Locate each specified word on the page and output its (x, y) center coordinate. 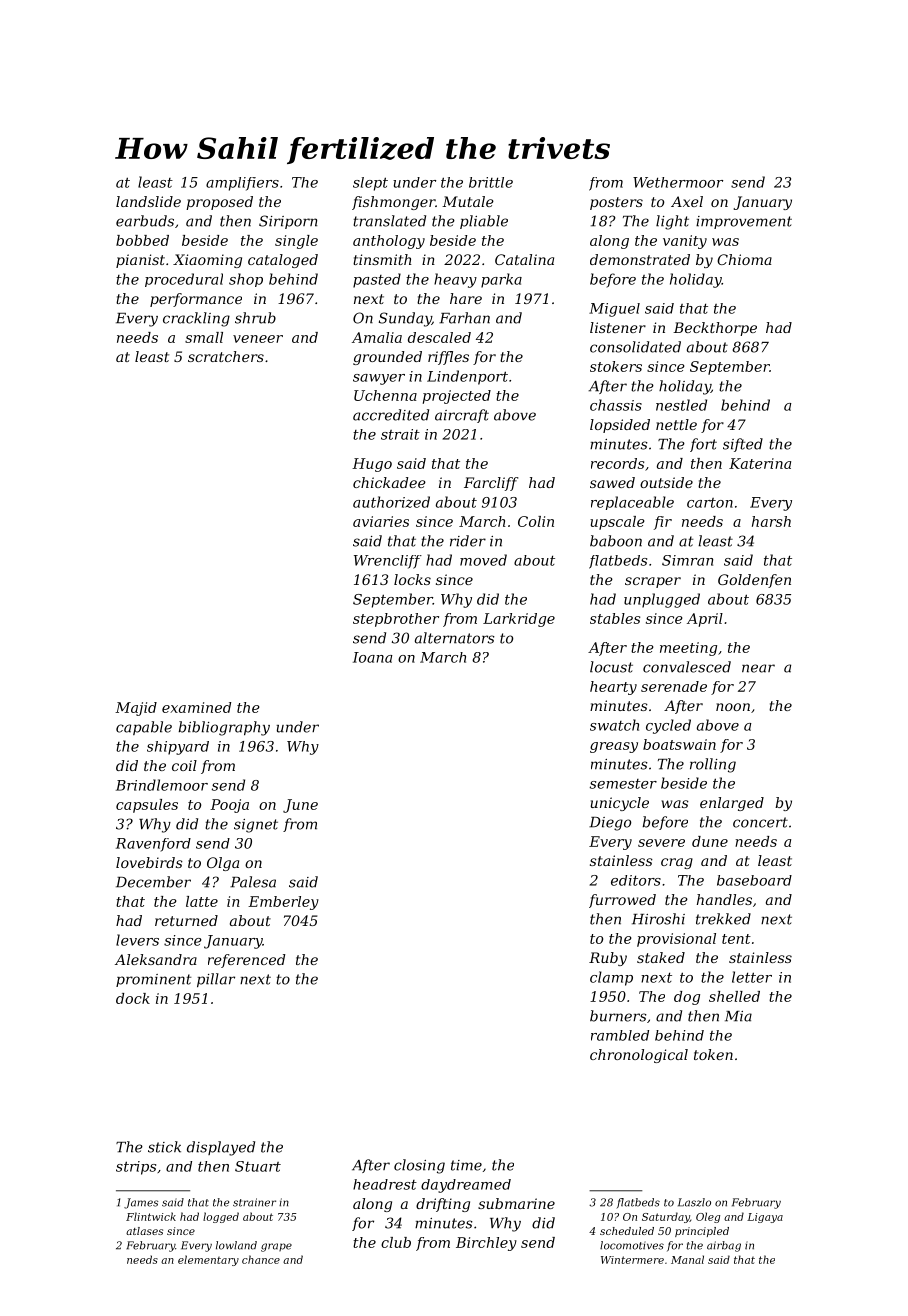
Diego (610, 824)
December (153, 882)
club (396, 1242)
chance (261, 1259)
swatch (614, 725)
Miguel (614, 310)
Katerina (760, 463)
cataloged (283, 261)
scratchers (226, 356)
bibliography (224, 728)
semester (623, 784)
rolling (713, 765)
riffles (448, 358)
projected (457, 397)
